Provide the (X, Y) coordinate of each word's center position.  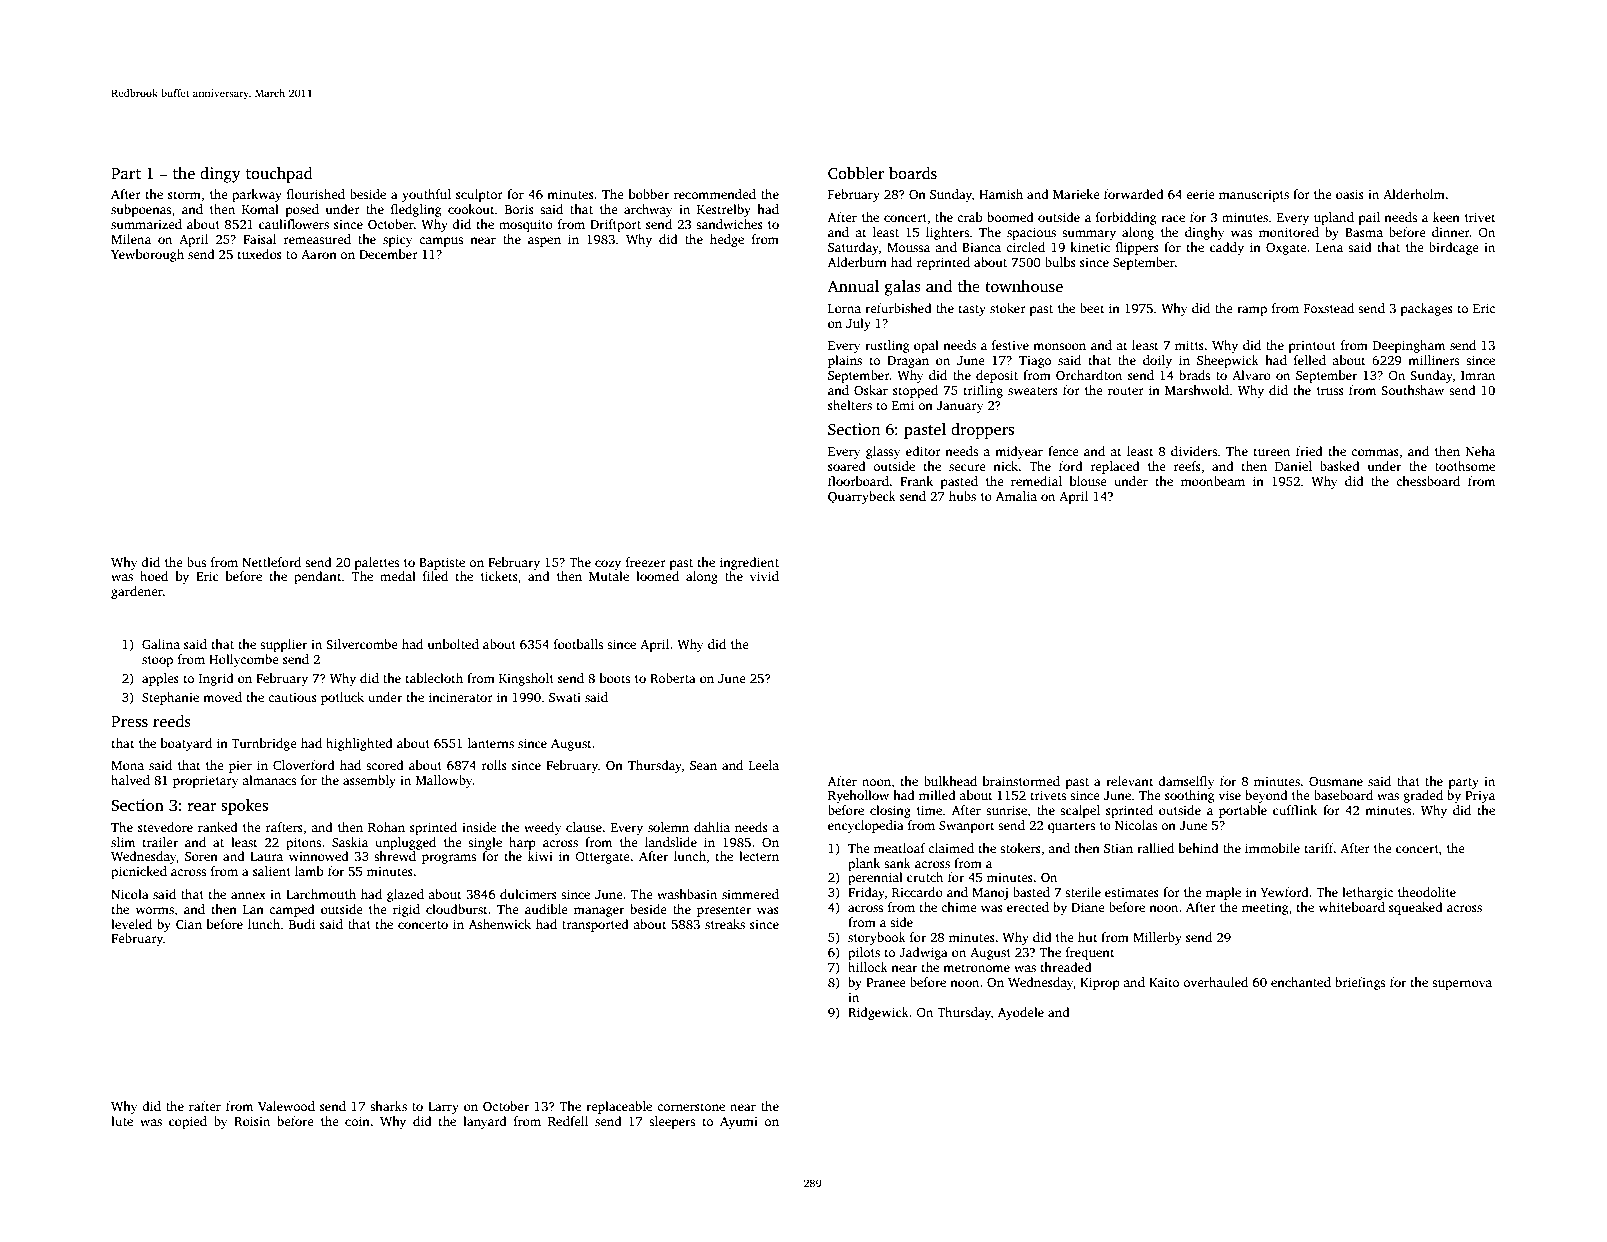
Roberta (673, 678)
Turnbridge (264, 744)
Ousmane (1336, 781)
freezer (646, 562)
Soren (201, 856)
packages (1427, 309)
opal (926, 346)
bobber (649, 194)
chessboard (1428, 481)
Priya (1480, 796)
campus (441, 242)
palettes (377, 563)
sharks (388, 1106)
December (388, 254)
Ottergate (603, 857)
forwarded (1134, 194)
